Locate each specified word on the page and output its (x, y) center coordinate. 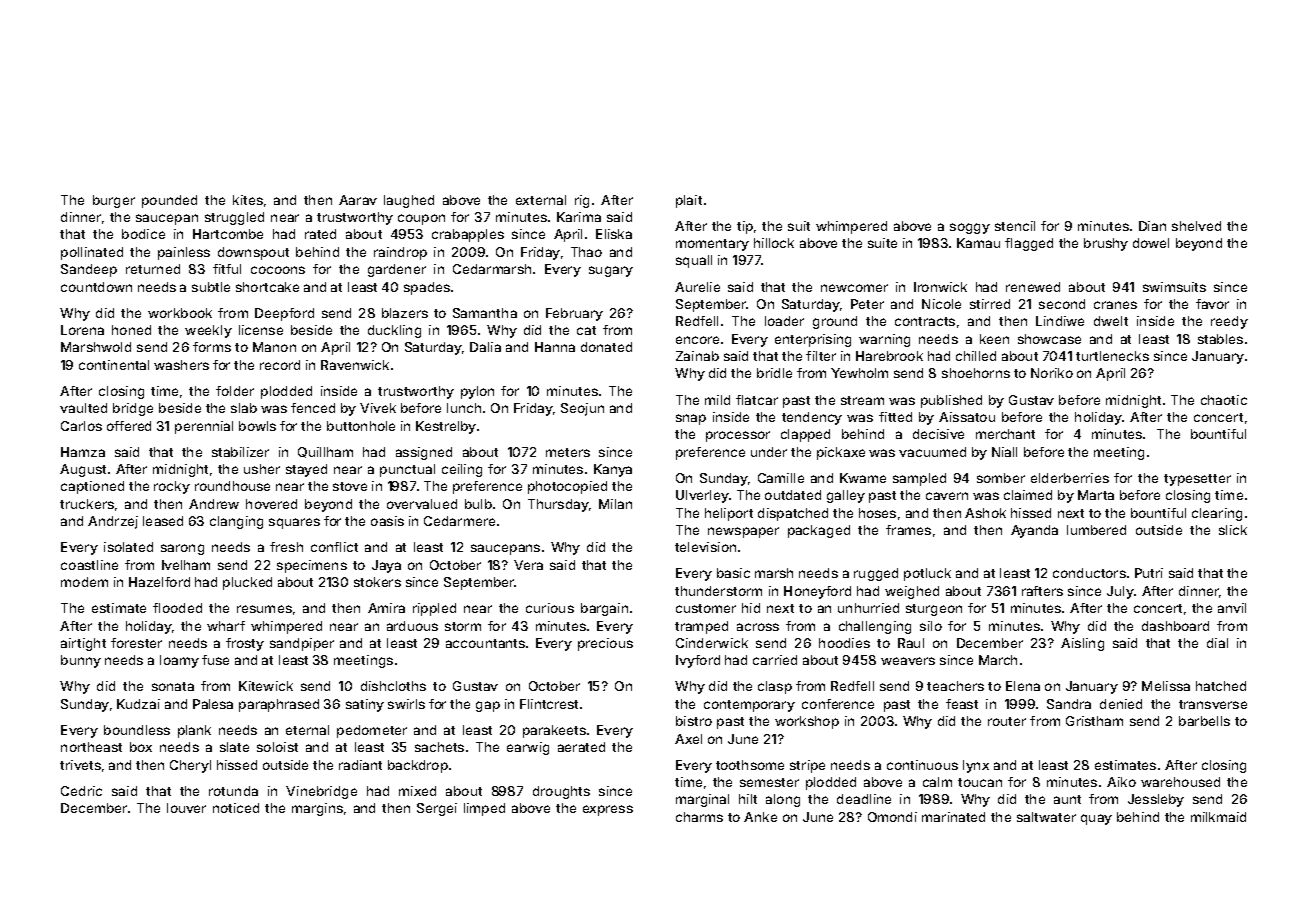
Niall (1004, 452)
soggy (970, 228)
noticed (236, 808)
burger (114, 201)
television (705, 547)
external (541, 200)
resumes (264, 609)
